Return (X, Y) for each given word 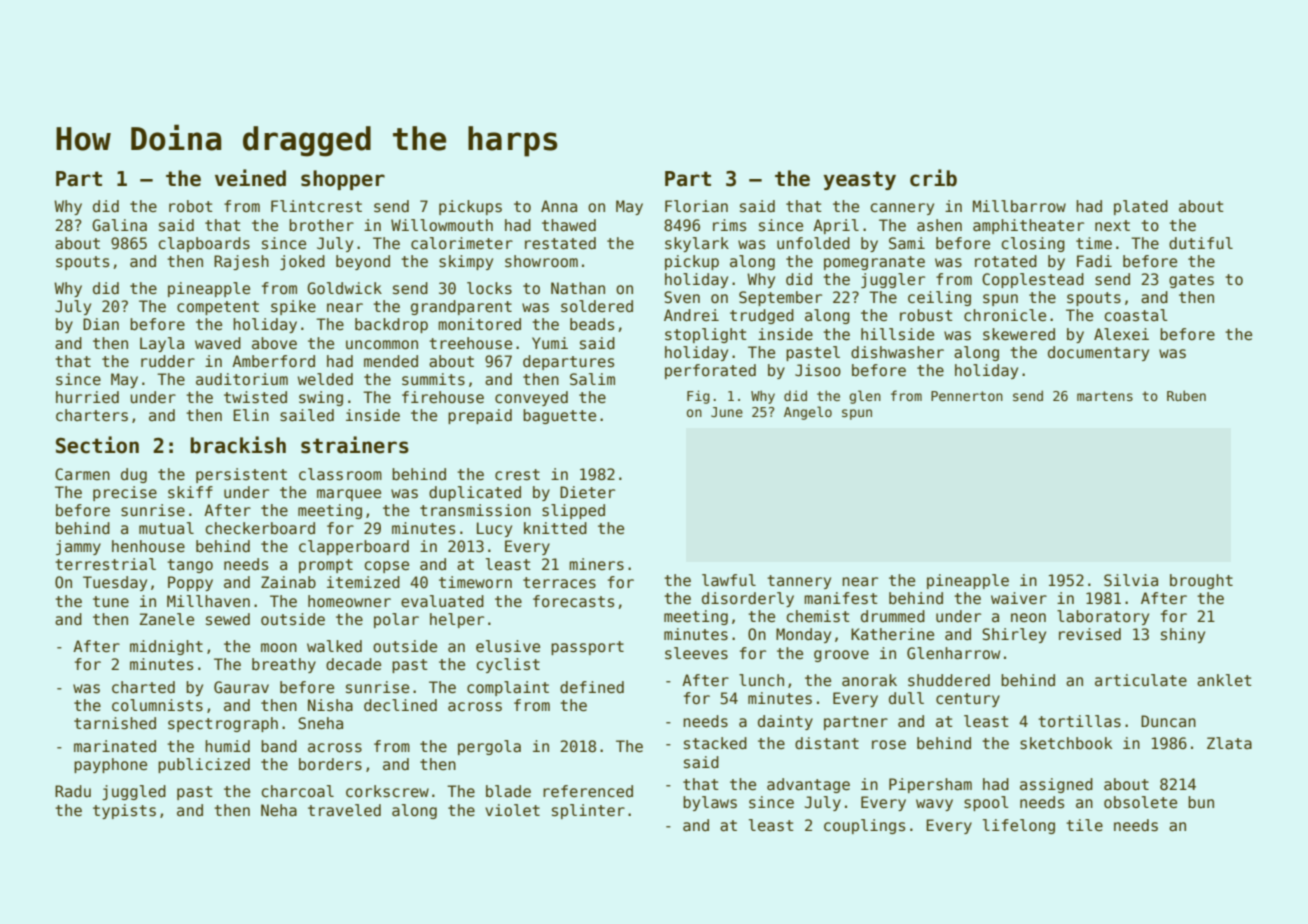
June (727, 412)
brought (1201, 581)
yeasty (859, 180)
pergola (489, 747)
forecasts (573, 601)
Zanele (166, 619)
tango (190, 566)
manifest (841, 598)
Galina (119, 225)
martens (1105, 396)
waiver (1019, 598)
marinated (115, 746)
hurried (87, 397)
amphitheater (1028, 226)
